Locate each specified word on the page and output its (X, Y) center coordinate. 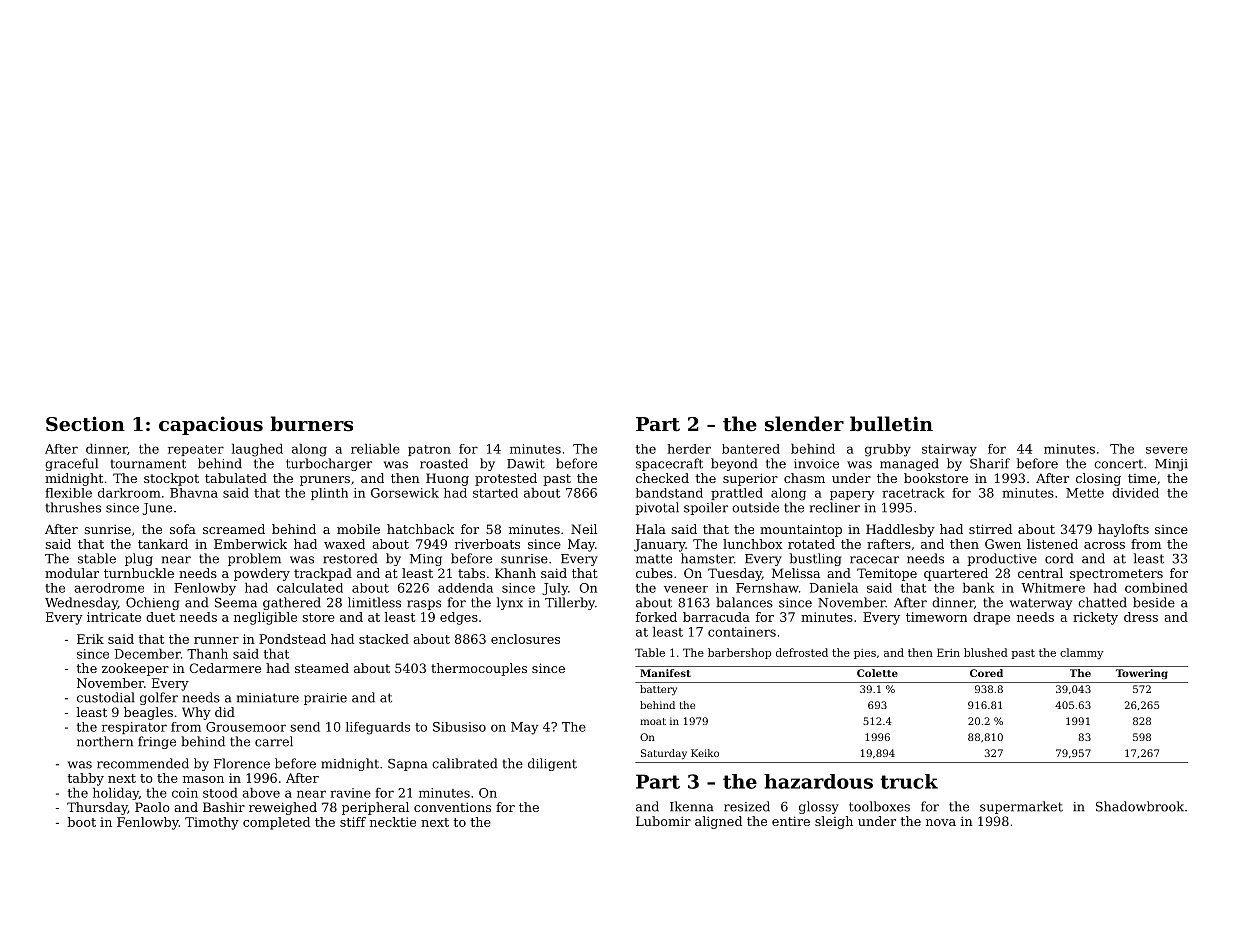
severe (1167, 450)
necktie (393, 822)
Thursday (97, 808)
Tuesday (735, 574)
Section (85, 424)
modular (72, 573)
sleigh (834, 822)
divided (1135, 493)
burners (311, 424)
